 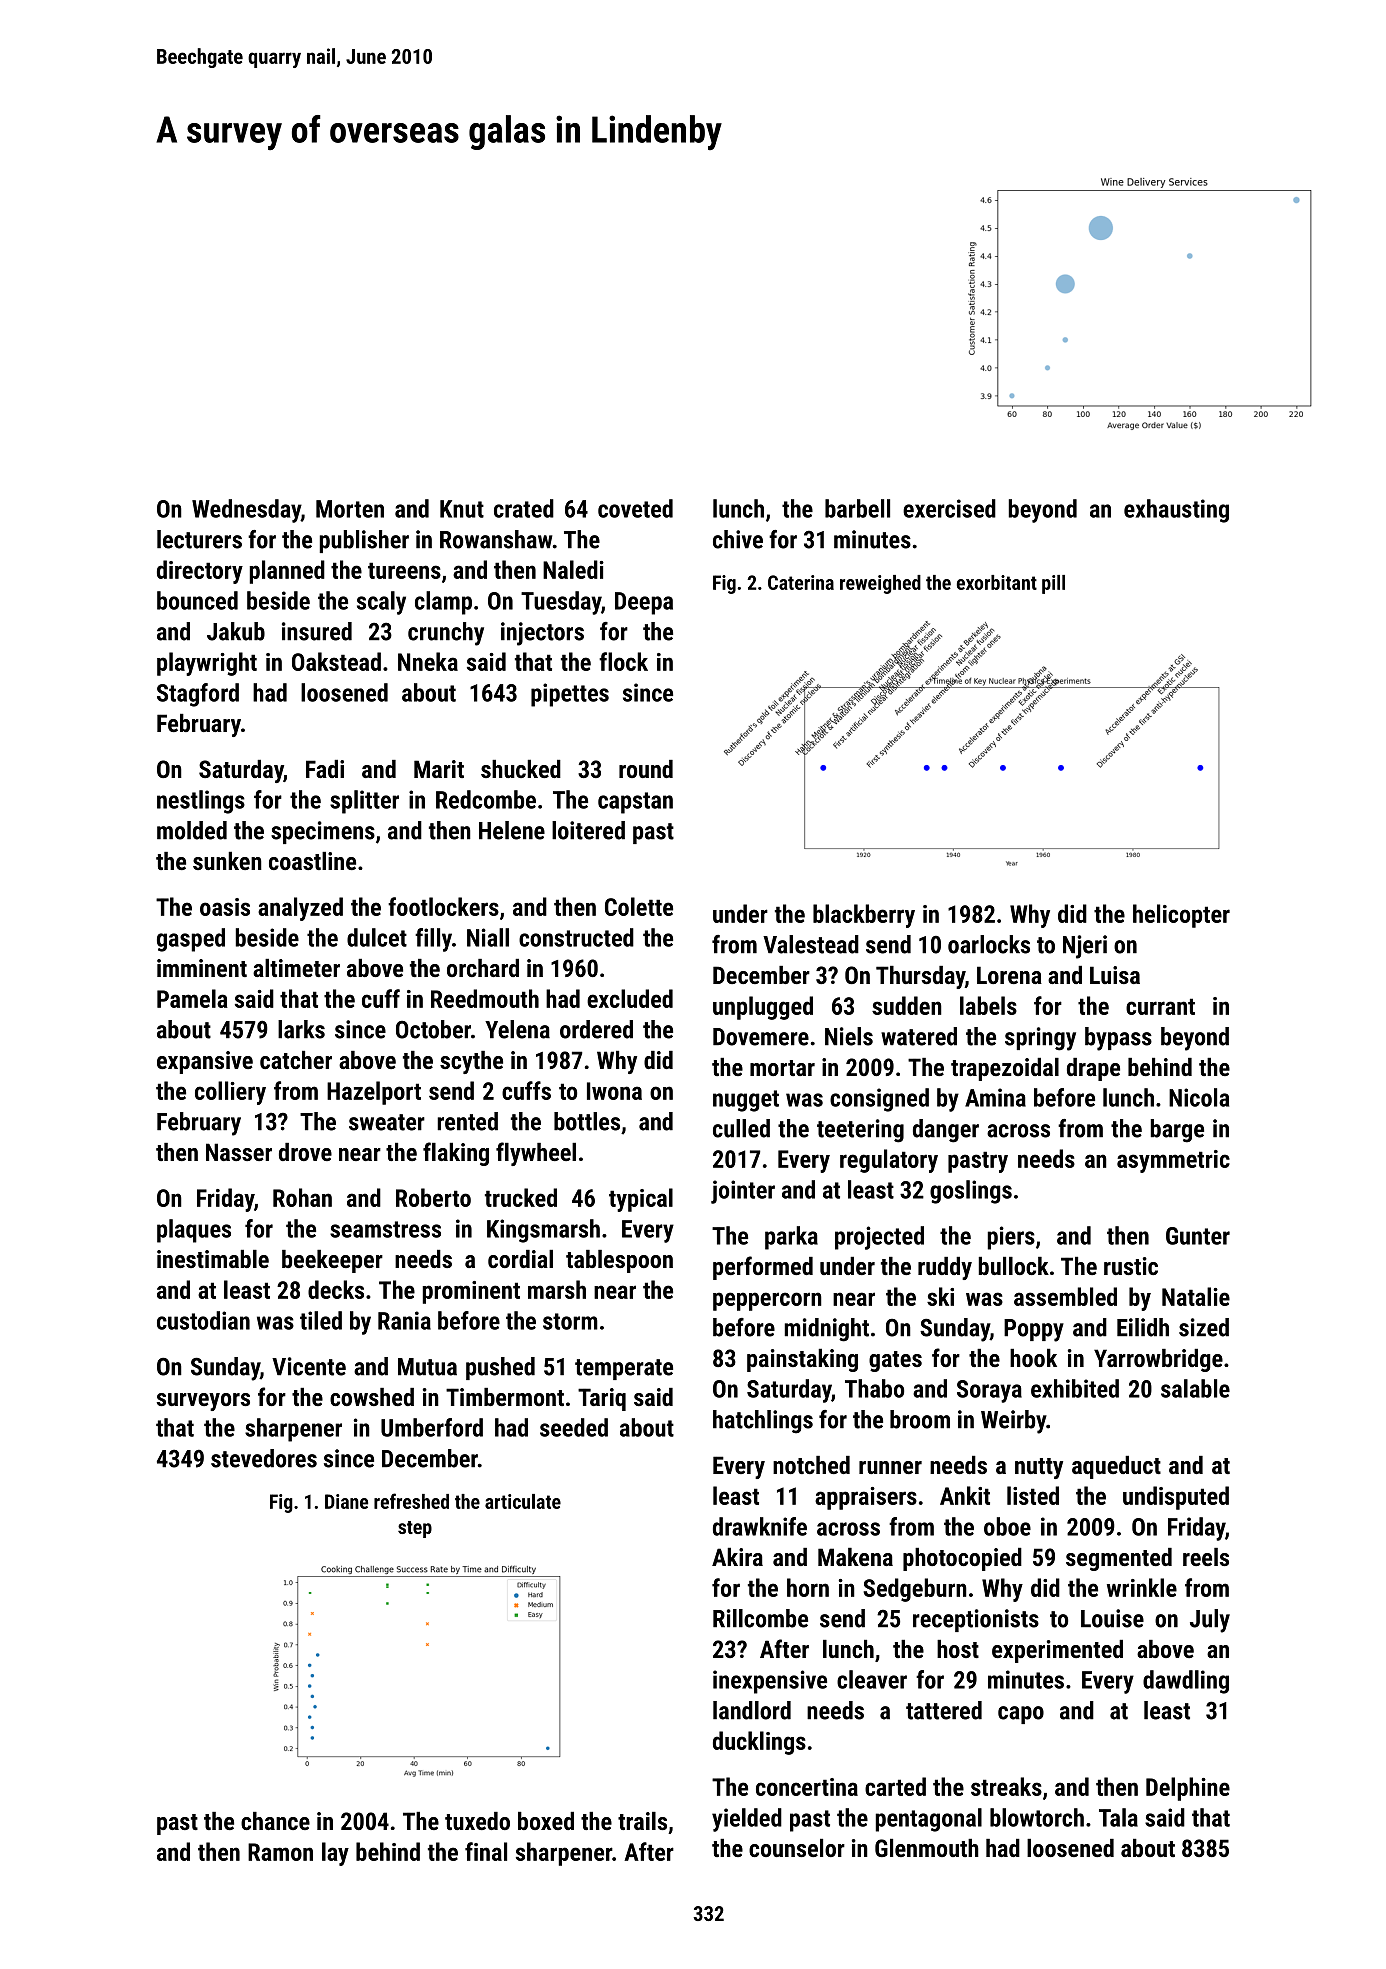 What do you see at coordinates (415, 1529) in the page?
I see `step` at bounding box center [415, 1529].
